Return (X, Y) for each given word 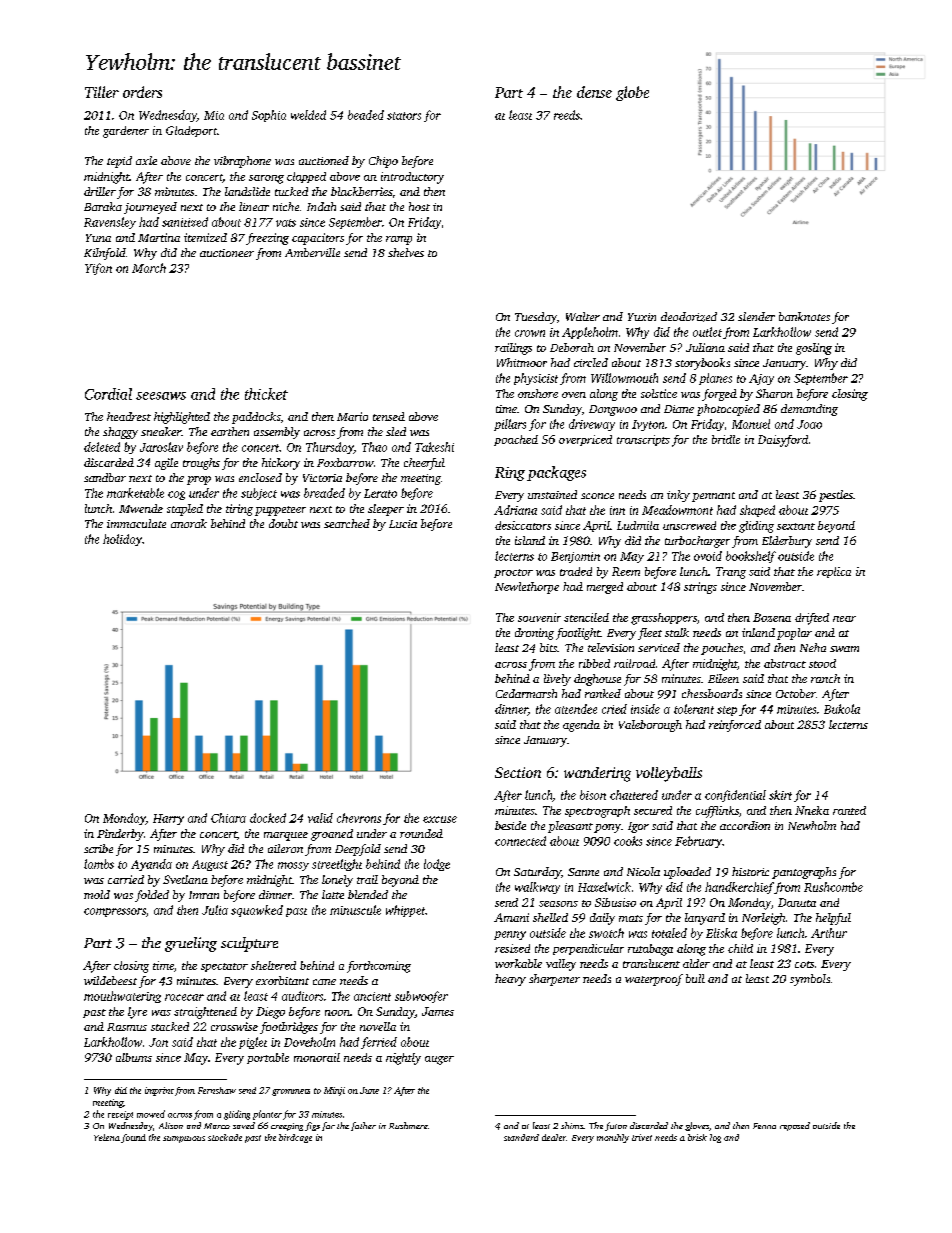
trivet (642, 1137)
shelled (550, 917)
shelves (406, 252)
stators (404, 116)
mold (97, 894)
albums (134, 1057)
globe (632, 93)
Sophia (269, 116)
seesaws (161, 396)
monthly (613, 1138)
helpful (833, 919)
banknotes (804, 316)
